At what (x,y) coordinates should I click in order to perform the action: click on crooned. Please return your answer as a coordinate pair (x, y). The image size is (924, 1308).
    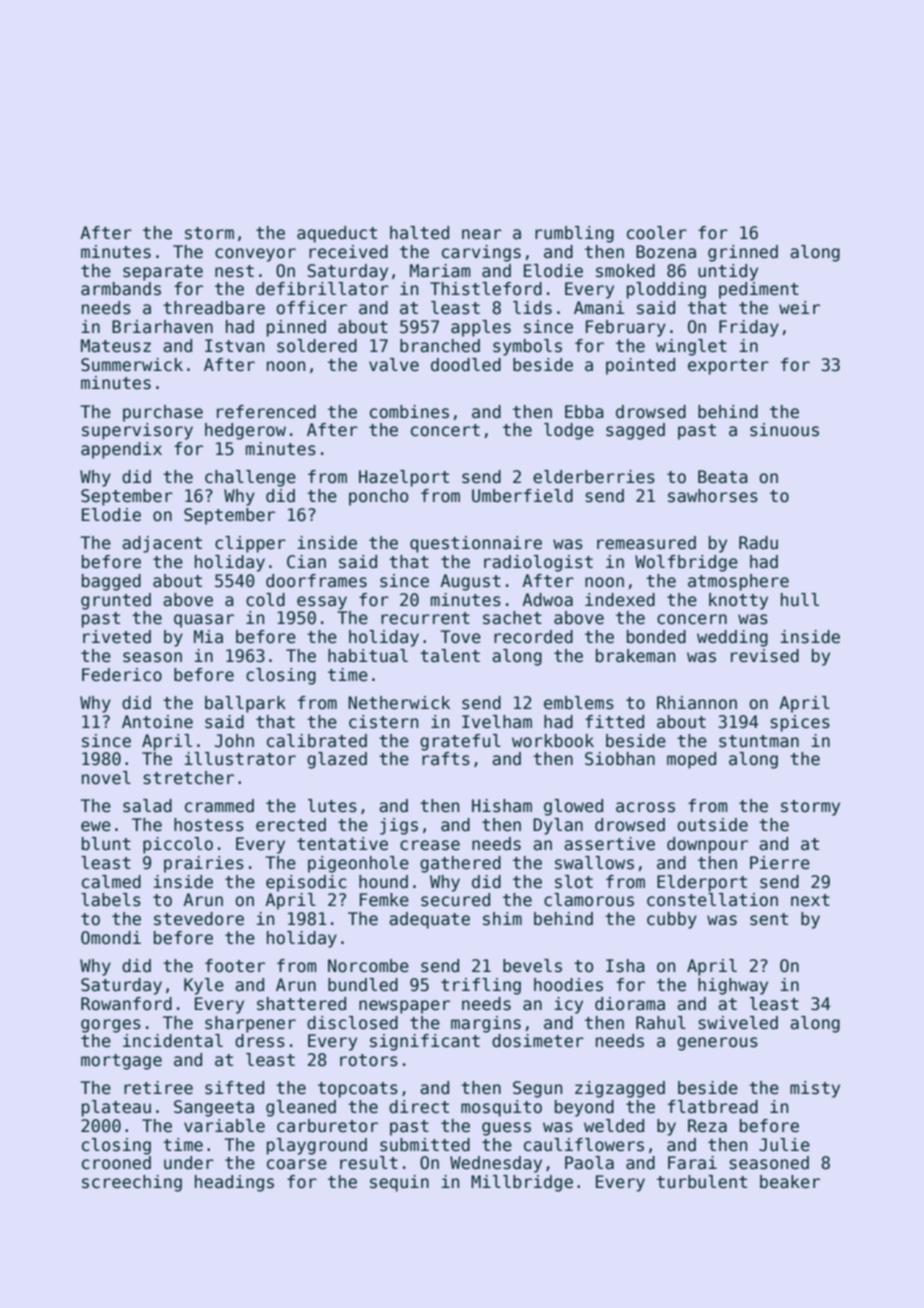
    Looking at the image, I should click on (116, 1163).
